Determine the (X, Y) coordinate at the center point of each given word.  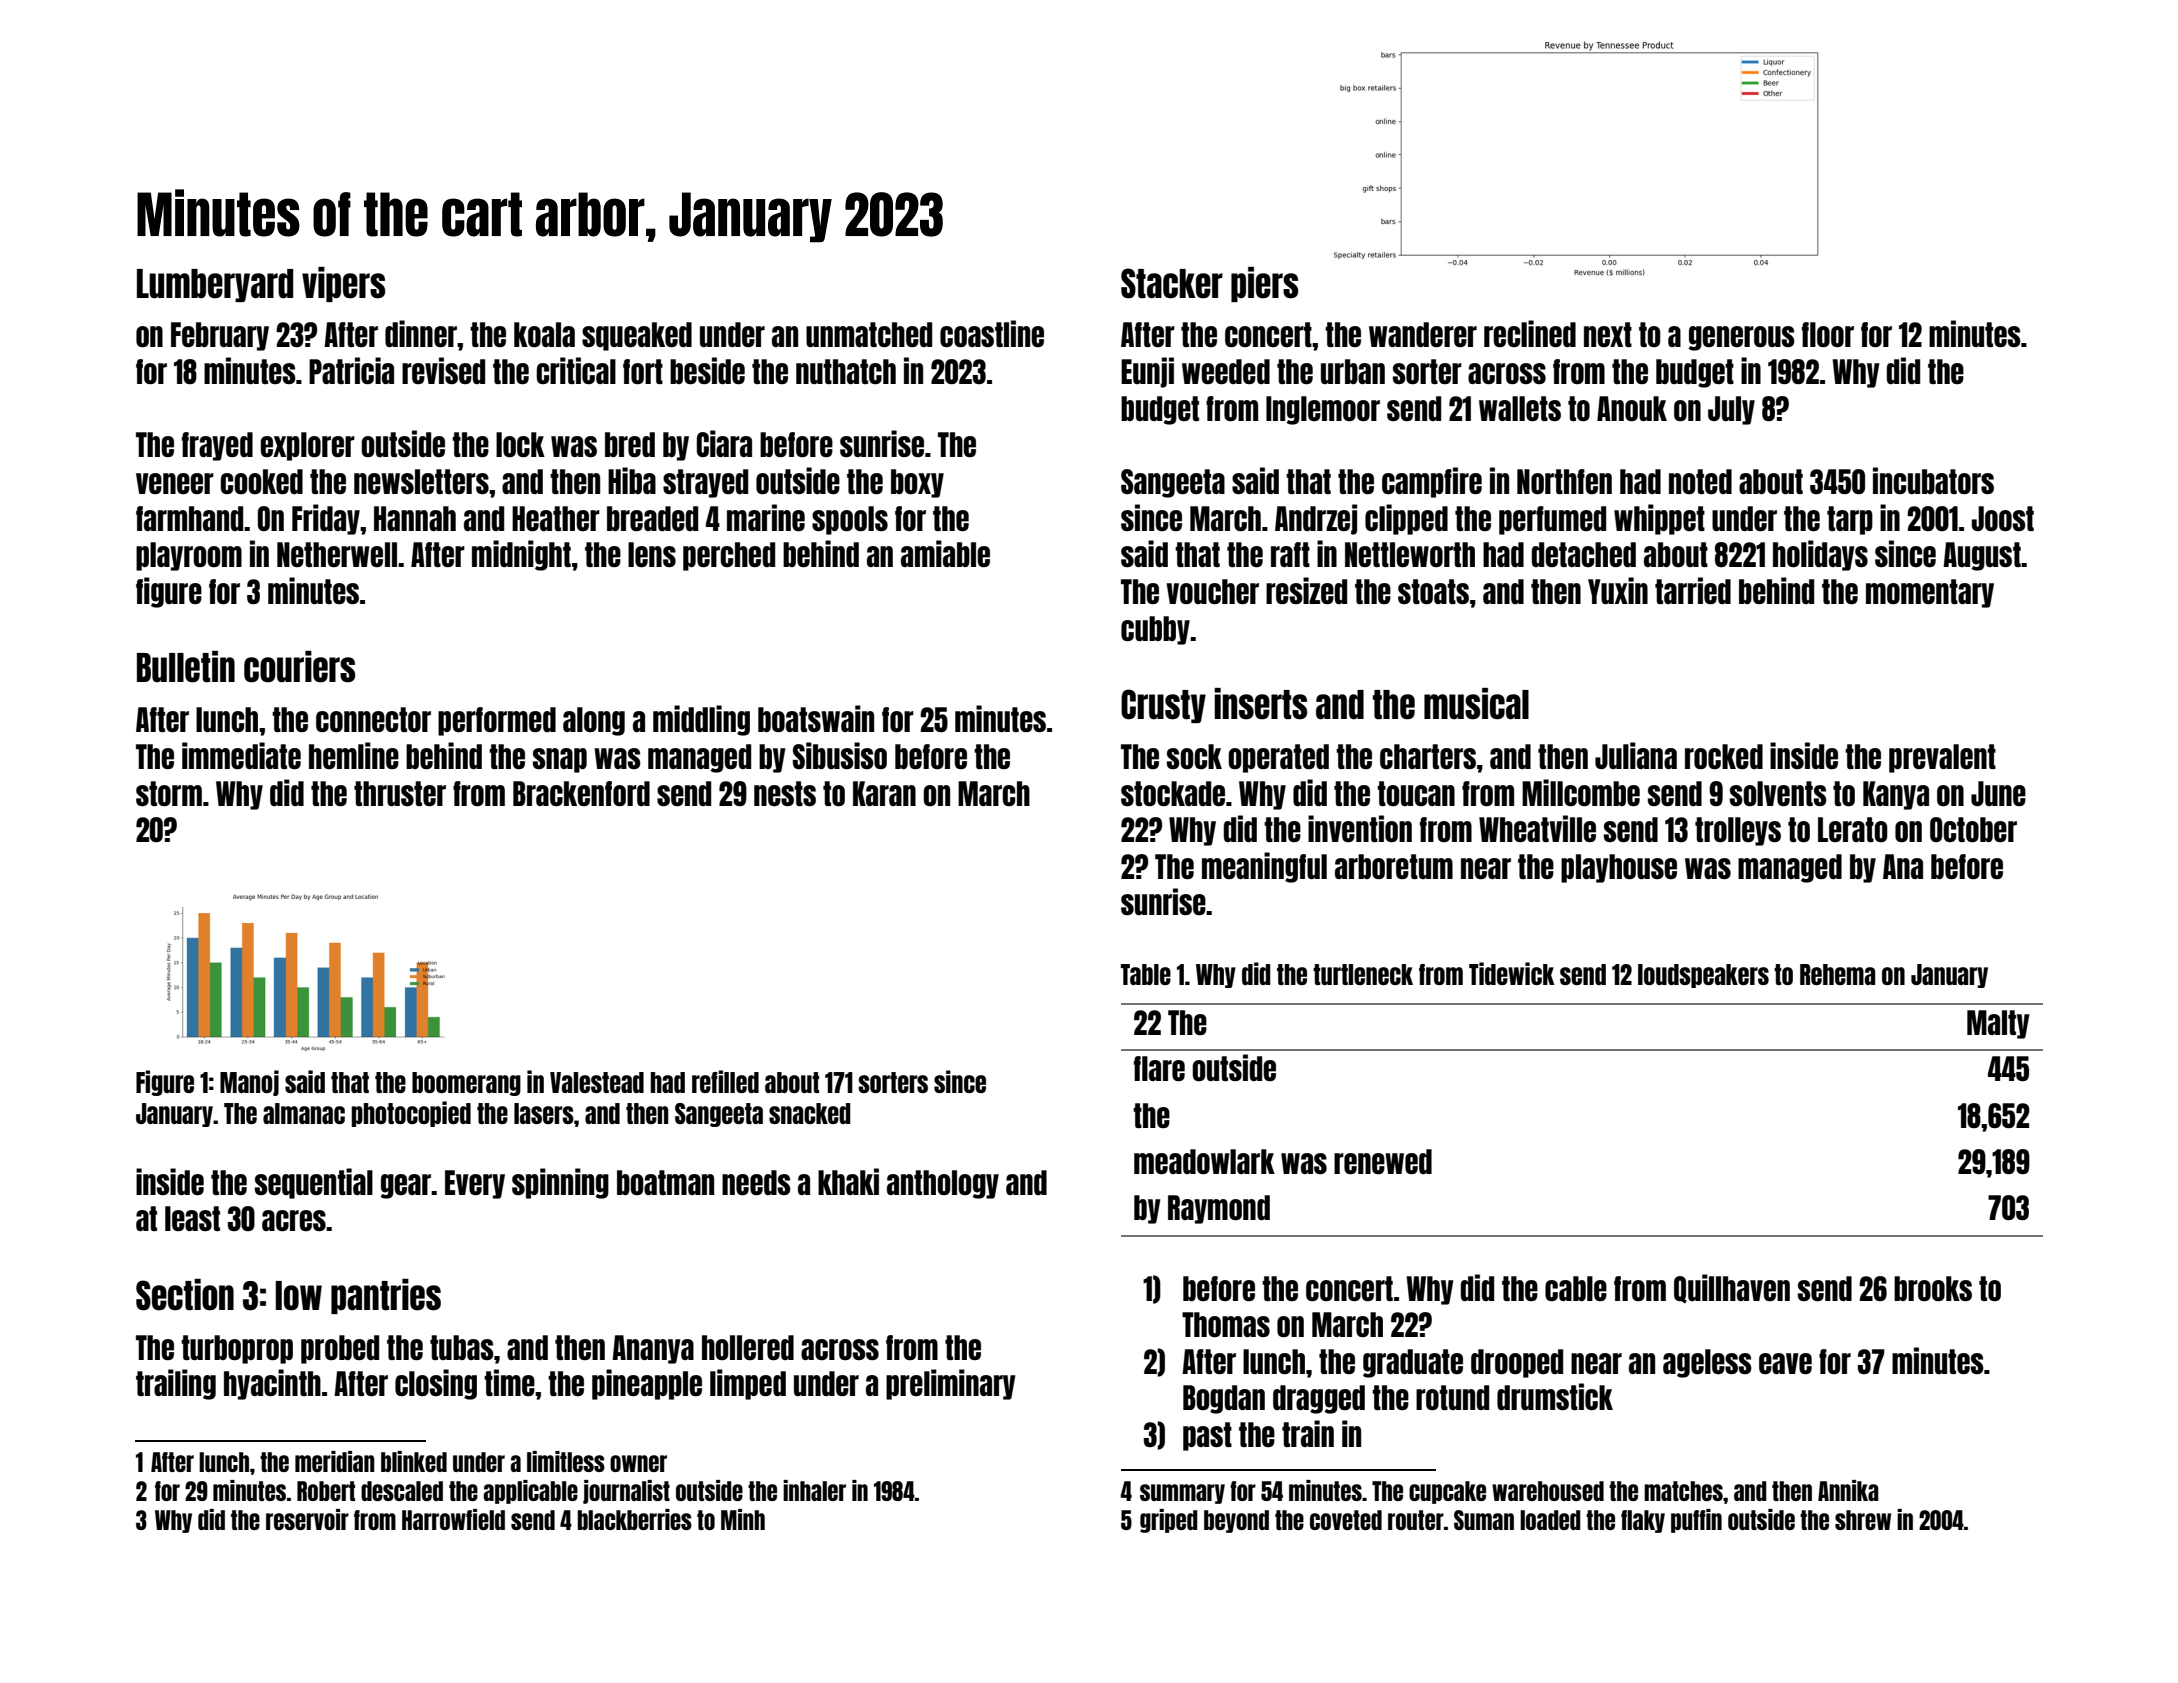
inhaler (814, 1490)
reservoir (307, 1519)
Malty (1998, 1024)
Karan (884, 793)
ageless (1707, 1363)
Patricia (351, 370)
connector (373, 719)
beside (707, 370)
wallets (1520, 408)
